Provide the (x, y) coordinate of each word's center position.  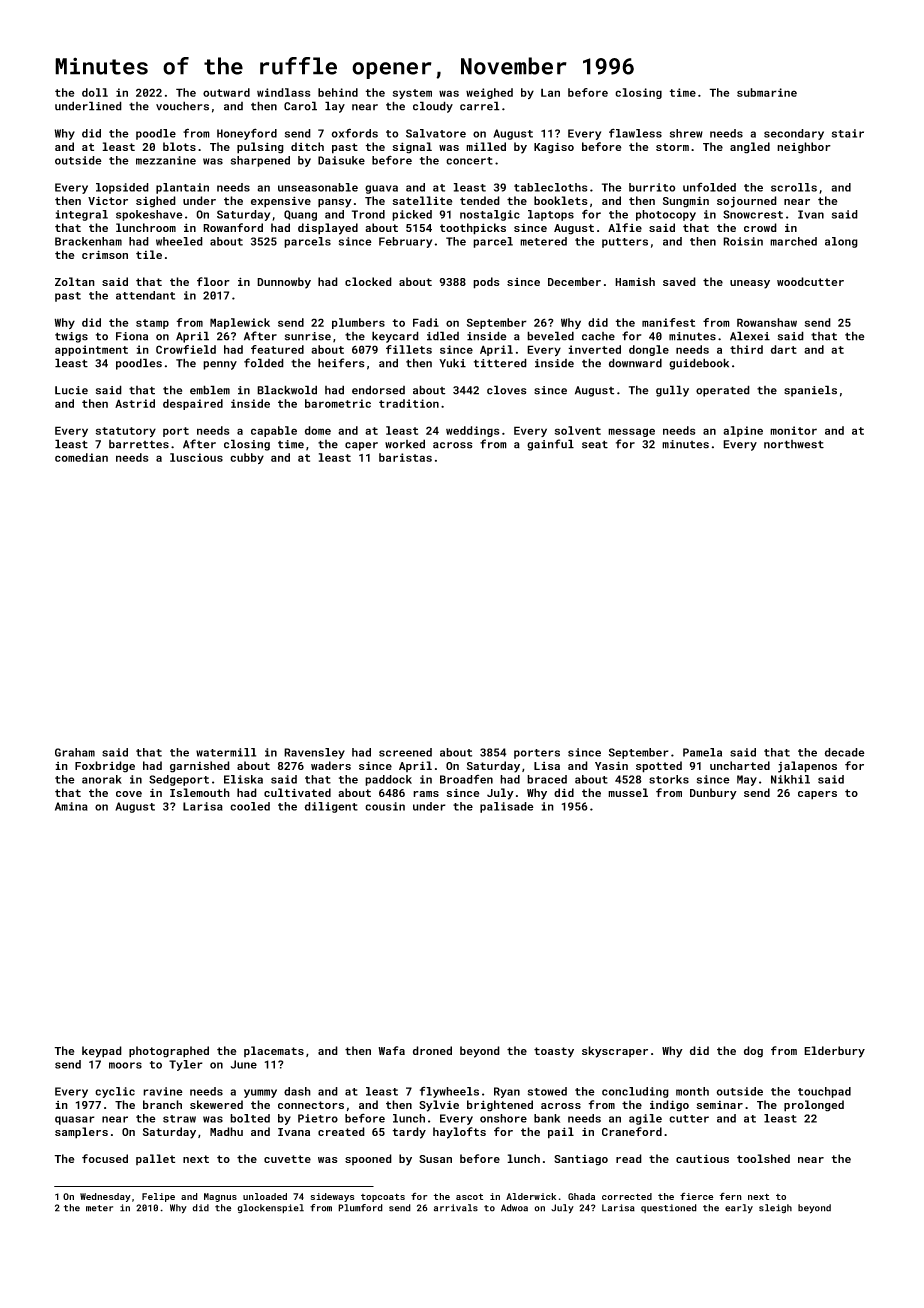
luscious (196, 457)
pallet (155, 1159)
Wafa (391, 1050)
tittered (500, 363)
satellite (422, 200)
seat (595, 444)
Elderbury (834, 1052)
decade (844, 752)
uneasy (750, 284)
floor (213, 281)
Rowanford (233, 227)
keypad (102, 1052)
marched (793, 241)
